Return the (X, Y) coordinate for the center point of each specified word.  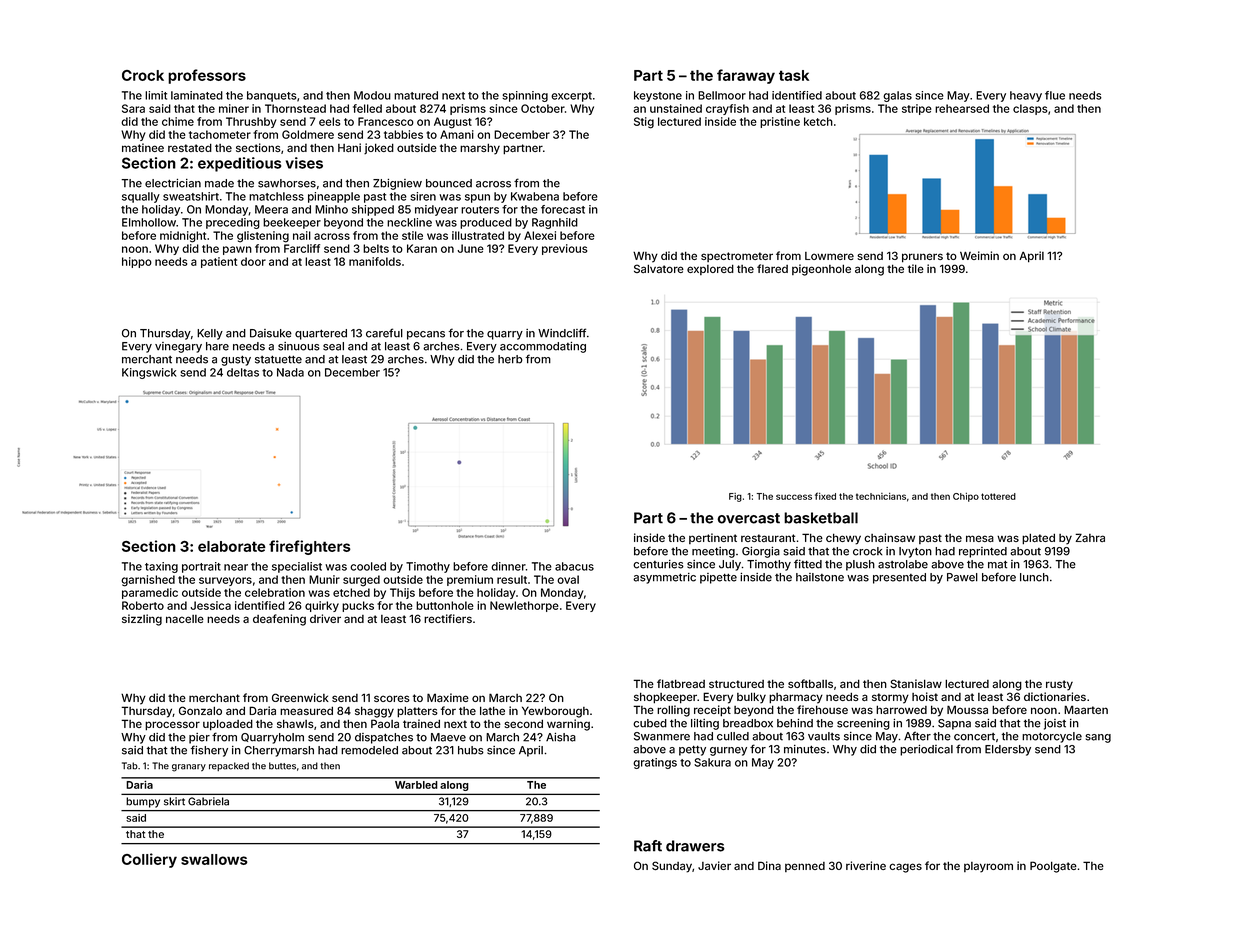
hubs (471, 750)
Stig (644, 123)
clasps (1030, 109)
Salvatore (659, 268)
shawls (295, 723)
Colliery (149, 860)
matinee (143, 147)
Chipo (966, 497)
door (253, 261)
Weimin (979, 255)
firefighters (310, 547)
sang (1098, 738)
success (794, 497)
